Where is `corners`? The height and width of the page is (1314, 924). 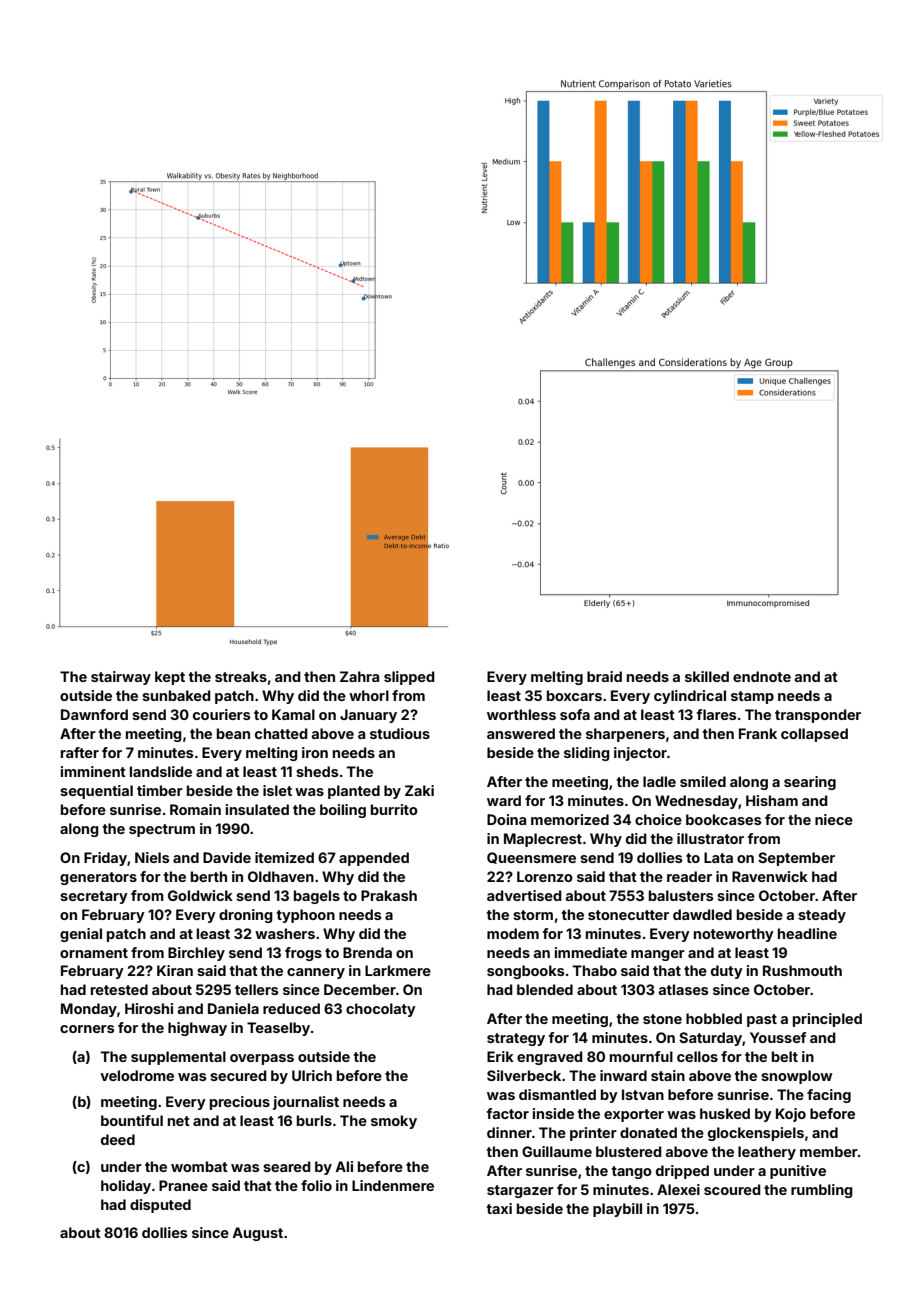
corners is located at coordinates (87, 1029).
